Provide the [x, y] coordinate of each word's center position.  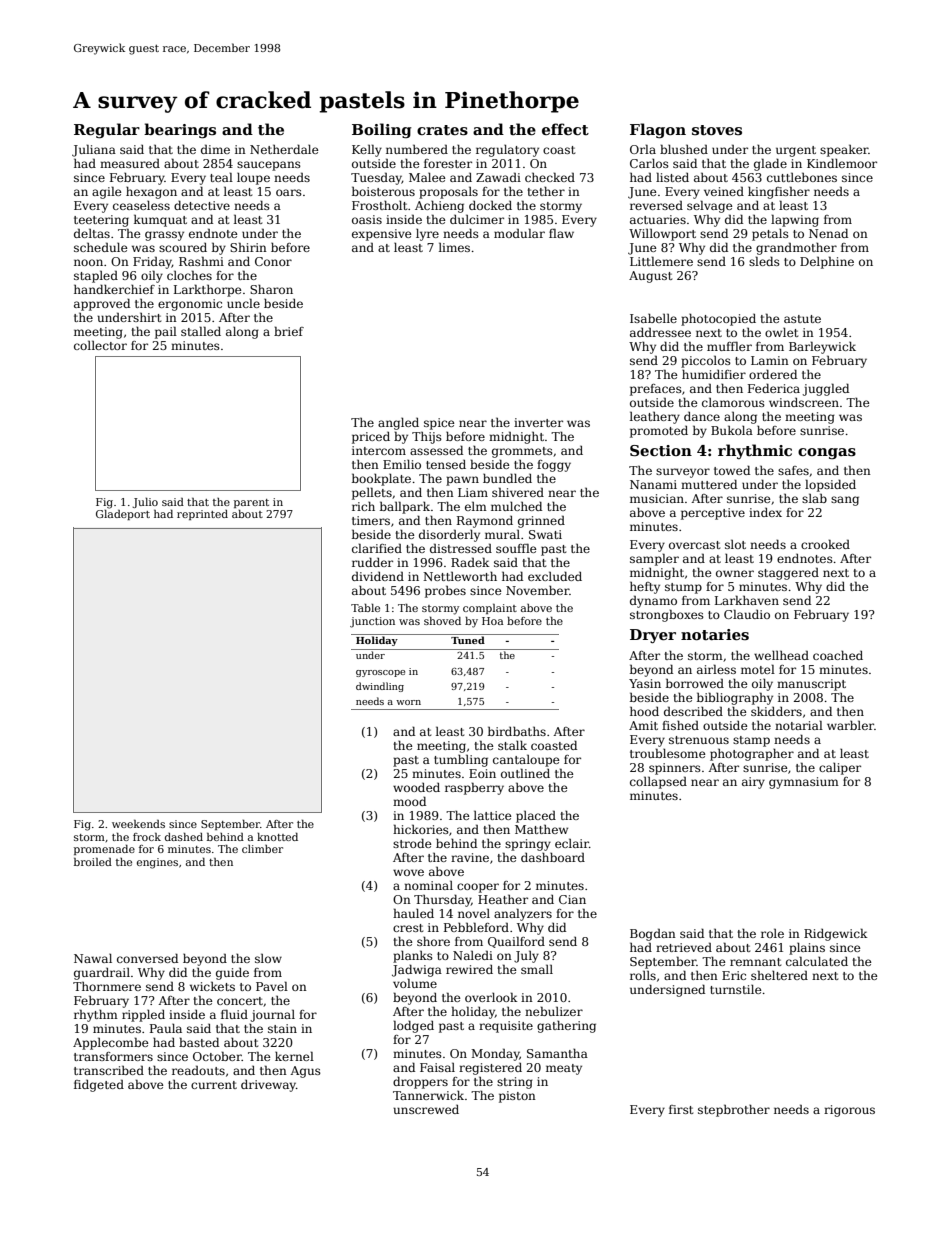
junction [372, 622]
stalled [201, 331]
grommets [522, 452]
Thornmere [107, 986]
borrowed [695, 683]
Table [365, 608]
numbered [417, 149]
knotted [277, 837]
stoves [717, 130]
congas [827, 454]
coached [838, 655]
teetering [101, 221]
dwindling [380, 687]
